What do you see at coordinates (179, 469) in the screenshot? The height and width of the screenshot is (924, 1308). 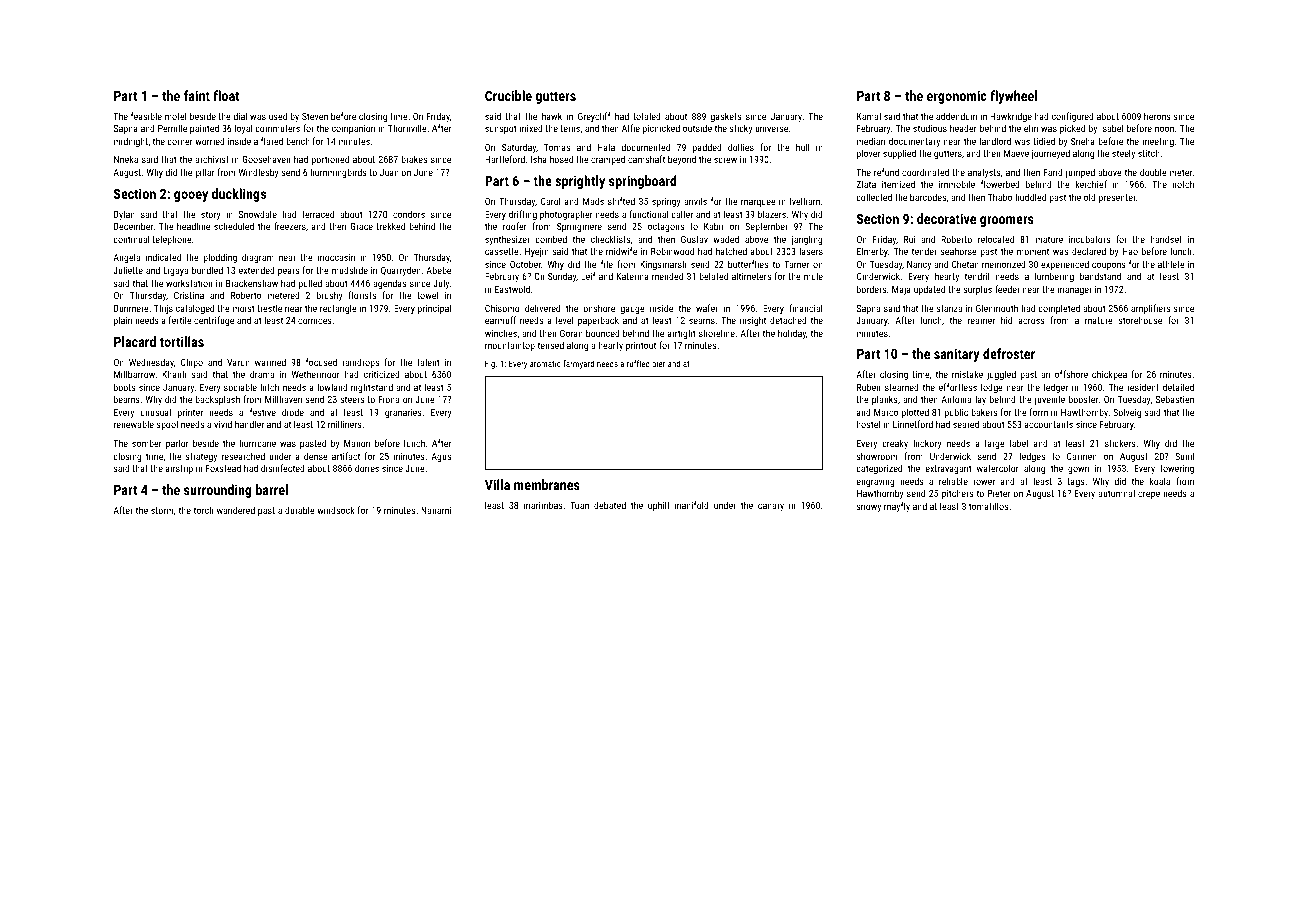 I see `airstrip` at bounding box center [179, 469].
